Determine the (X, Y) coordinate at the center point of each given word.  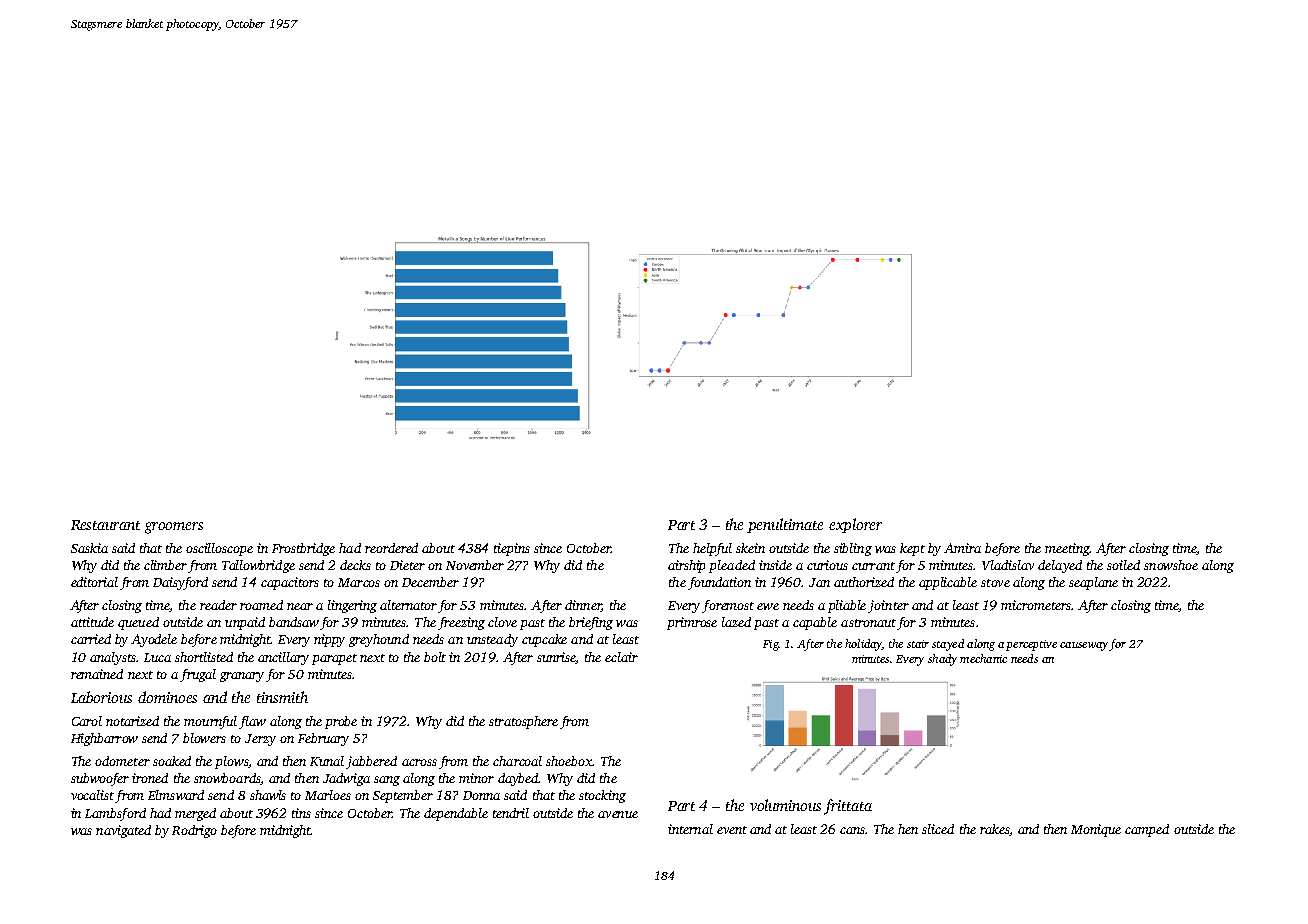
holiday (863, 645)
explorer (855, 525)
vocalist (92, 795)
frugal (198, 675)
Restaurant (105, 525)
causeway (1084, 646)
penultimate (785, 525)
